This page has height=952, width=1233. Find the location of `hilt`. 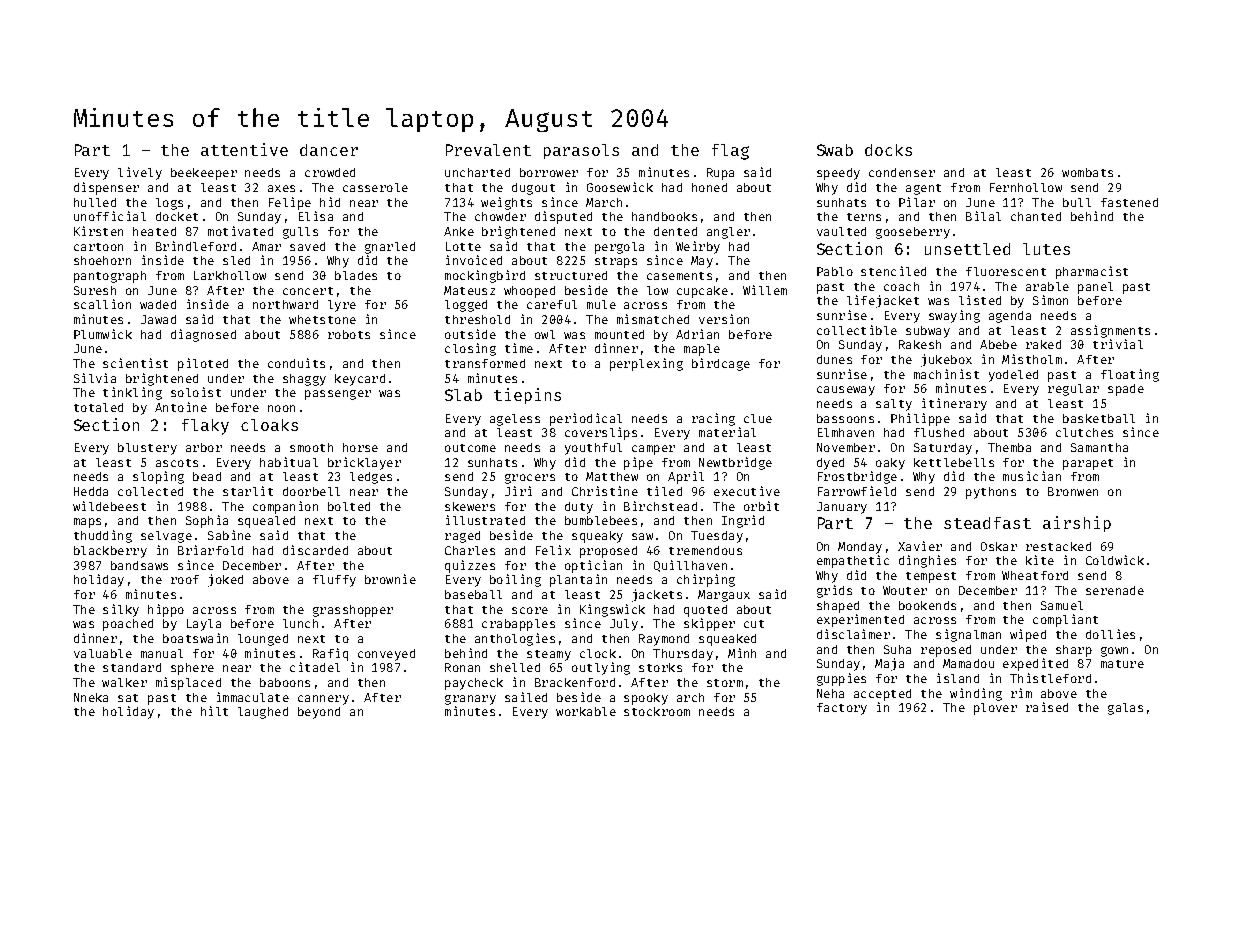

hilt is located at coordinates (214, 711).
